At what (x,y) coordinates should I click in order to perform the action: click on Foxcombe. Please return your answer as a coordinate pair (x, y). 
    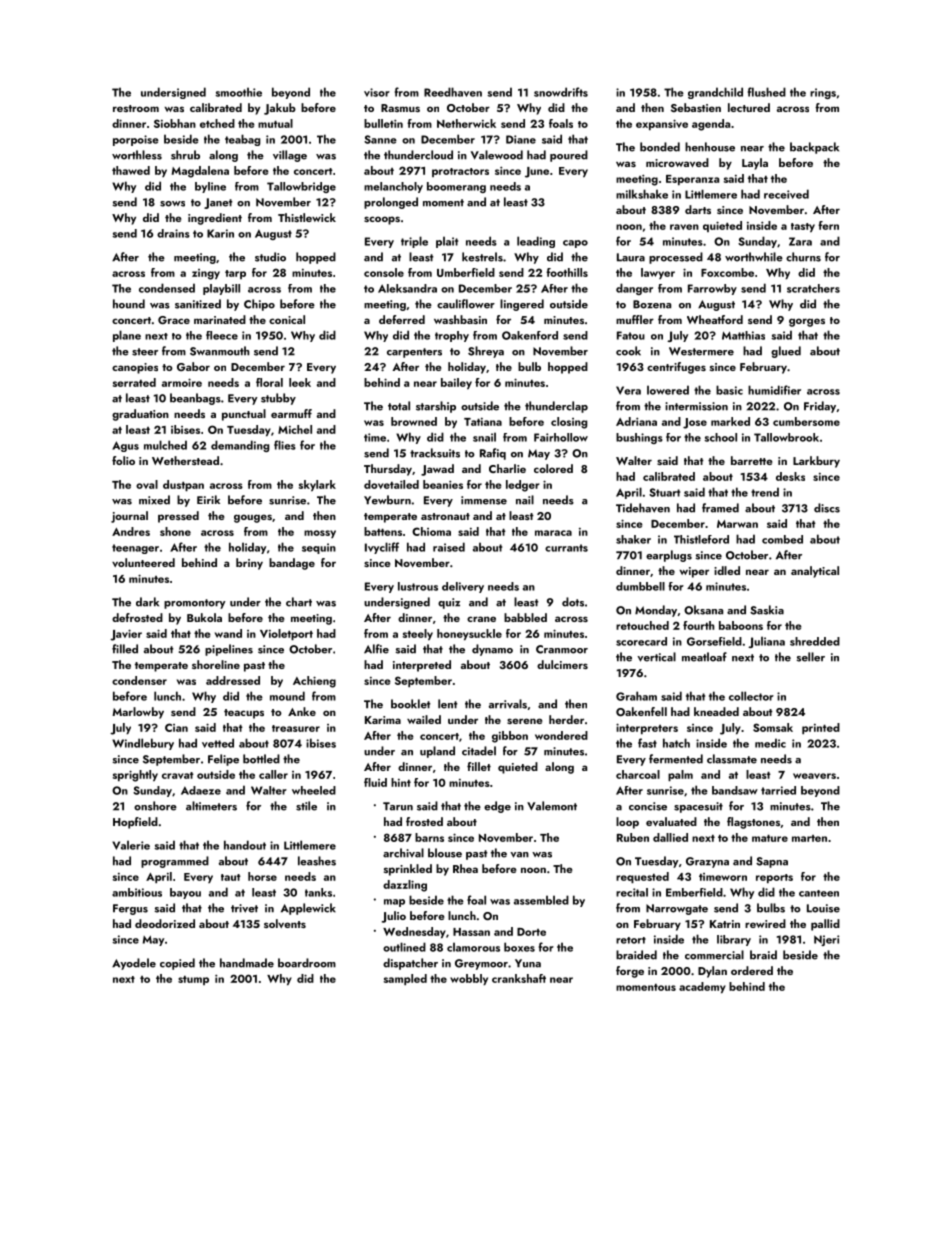
    Looking at the image, I should click on (727, 272).
